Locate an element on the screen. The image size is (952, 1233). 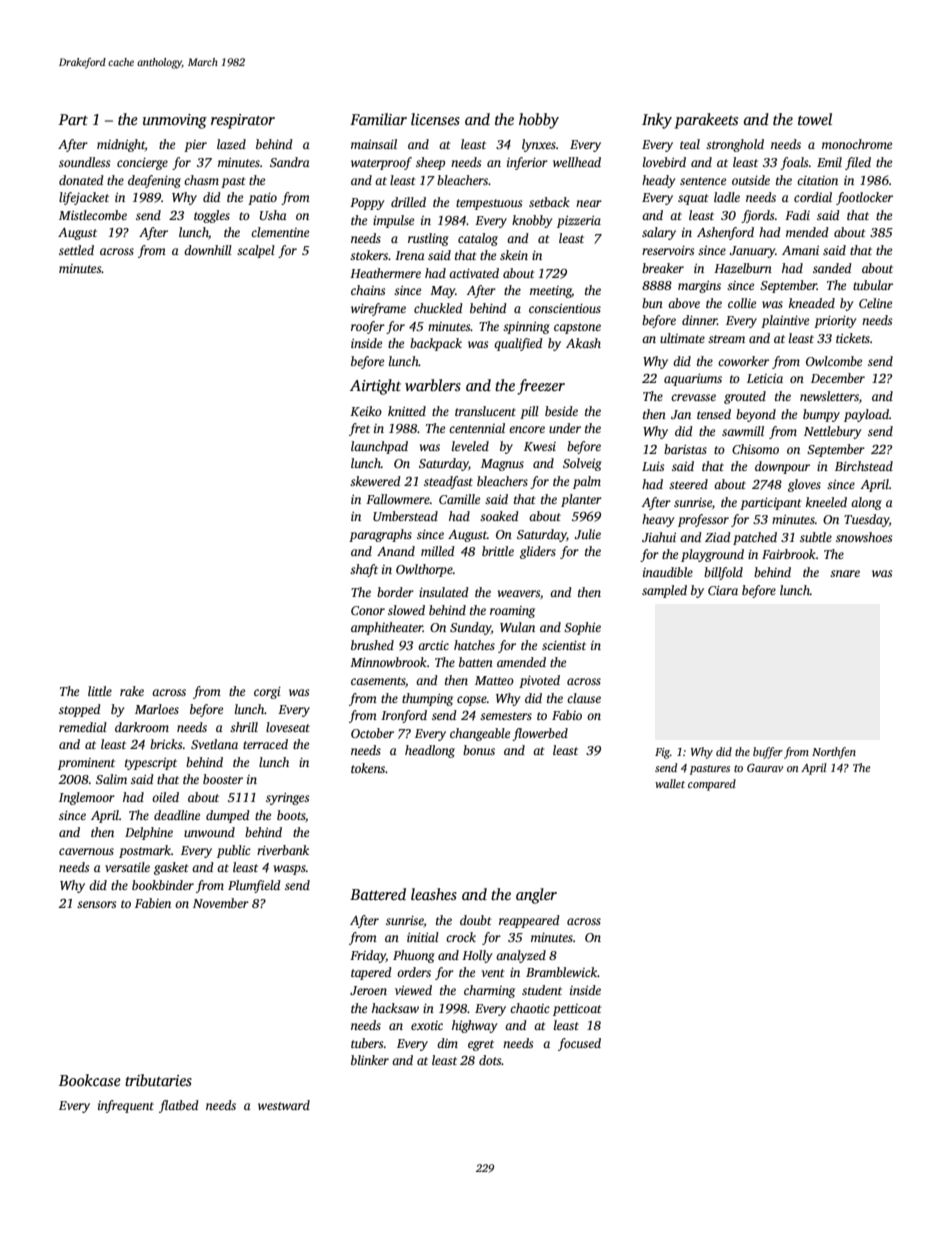
shaft is located at coordinates (364, 570).
